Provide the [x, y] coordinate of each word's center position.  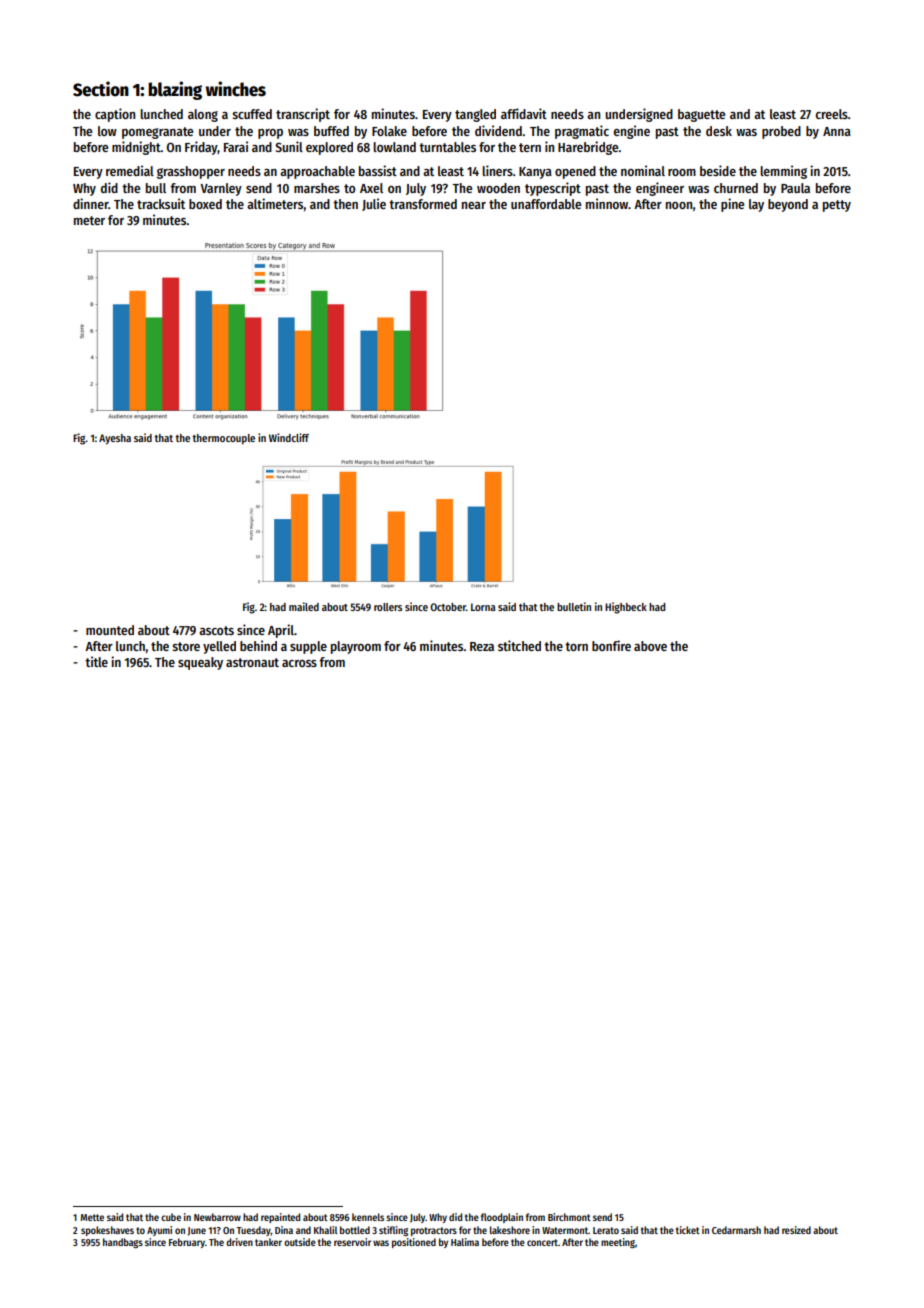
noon [679, 205]
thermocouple [223, 439]
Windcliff [289, 437]
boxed [205, 204]
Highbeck [626, 608]
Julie [374, 204]
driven [239, 1242]
